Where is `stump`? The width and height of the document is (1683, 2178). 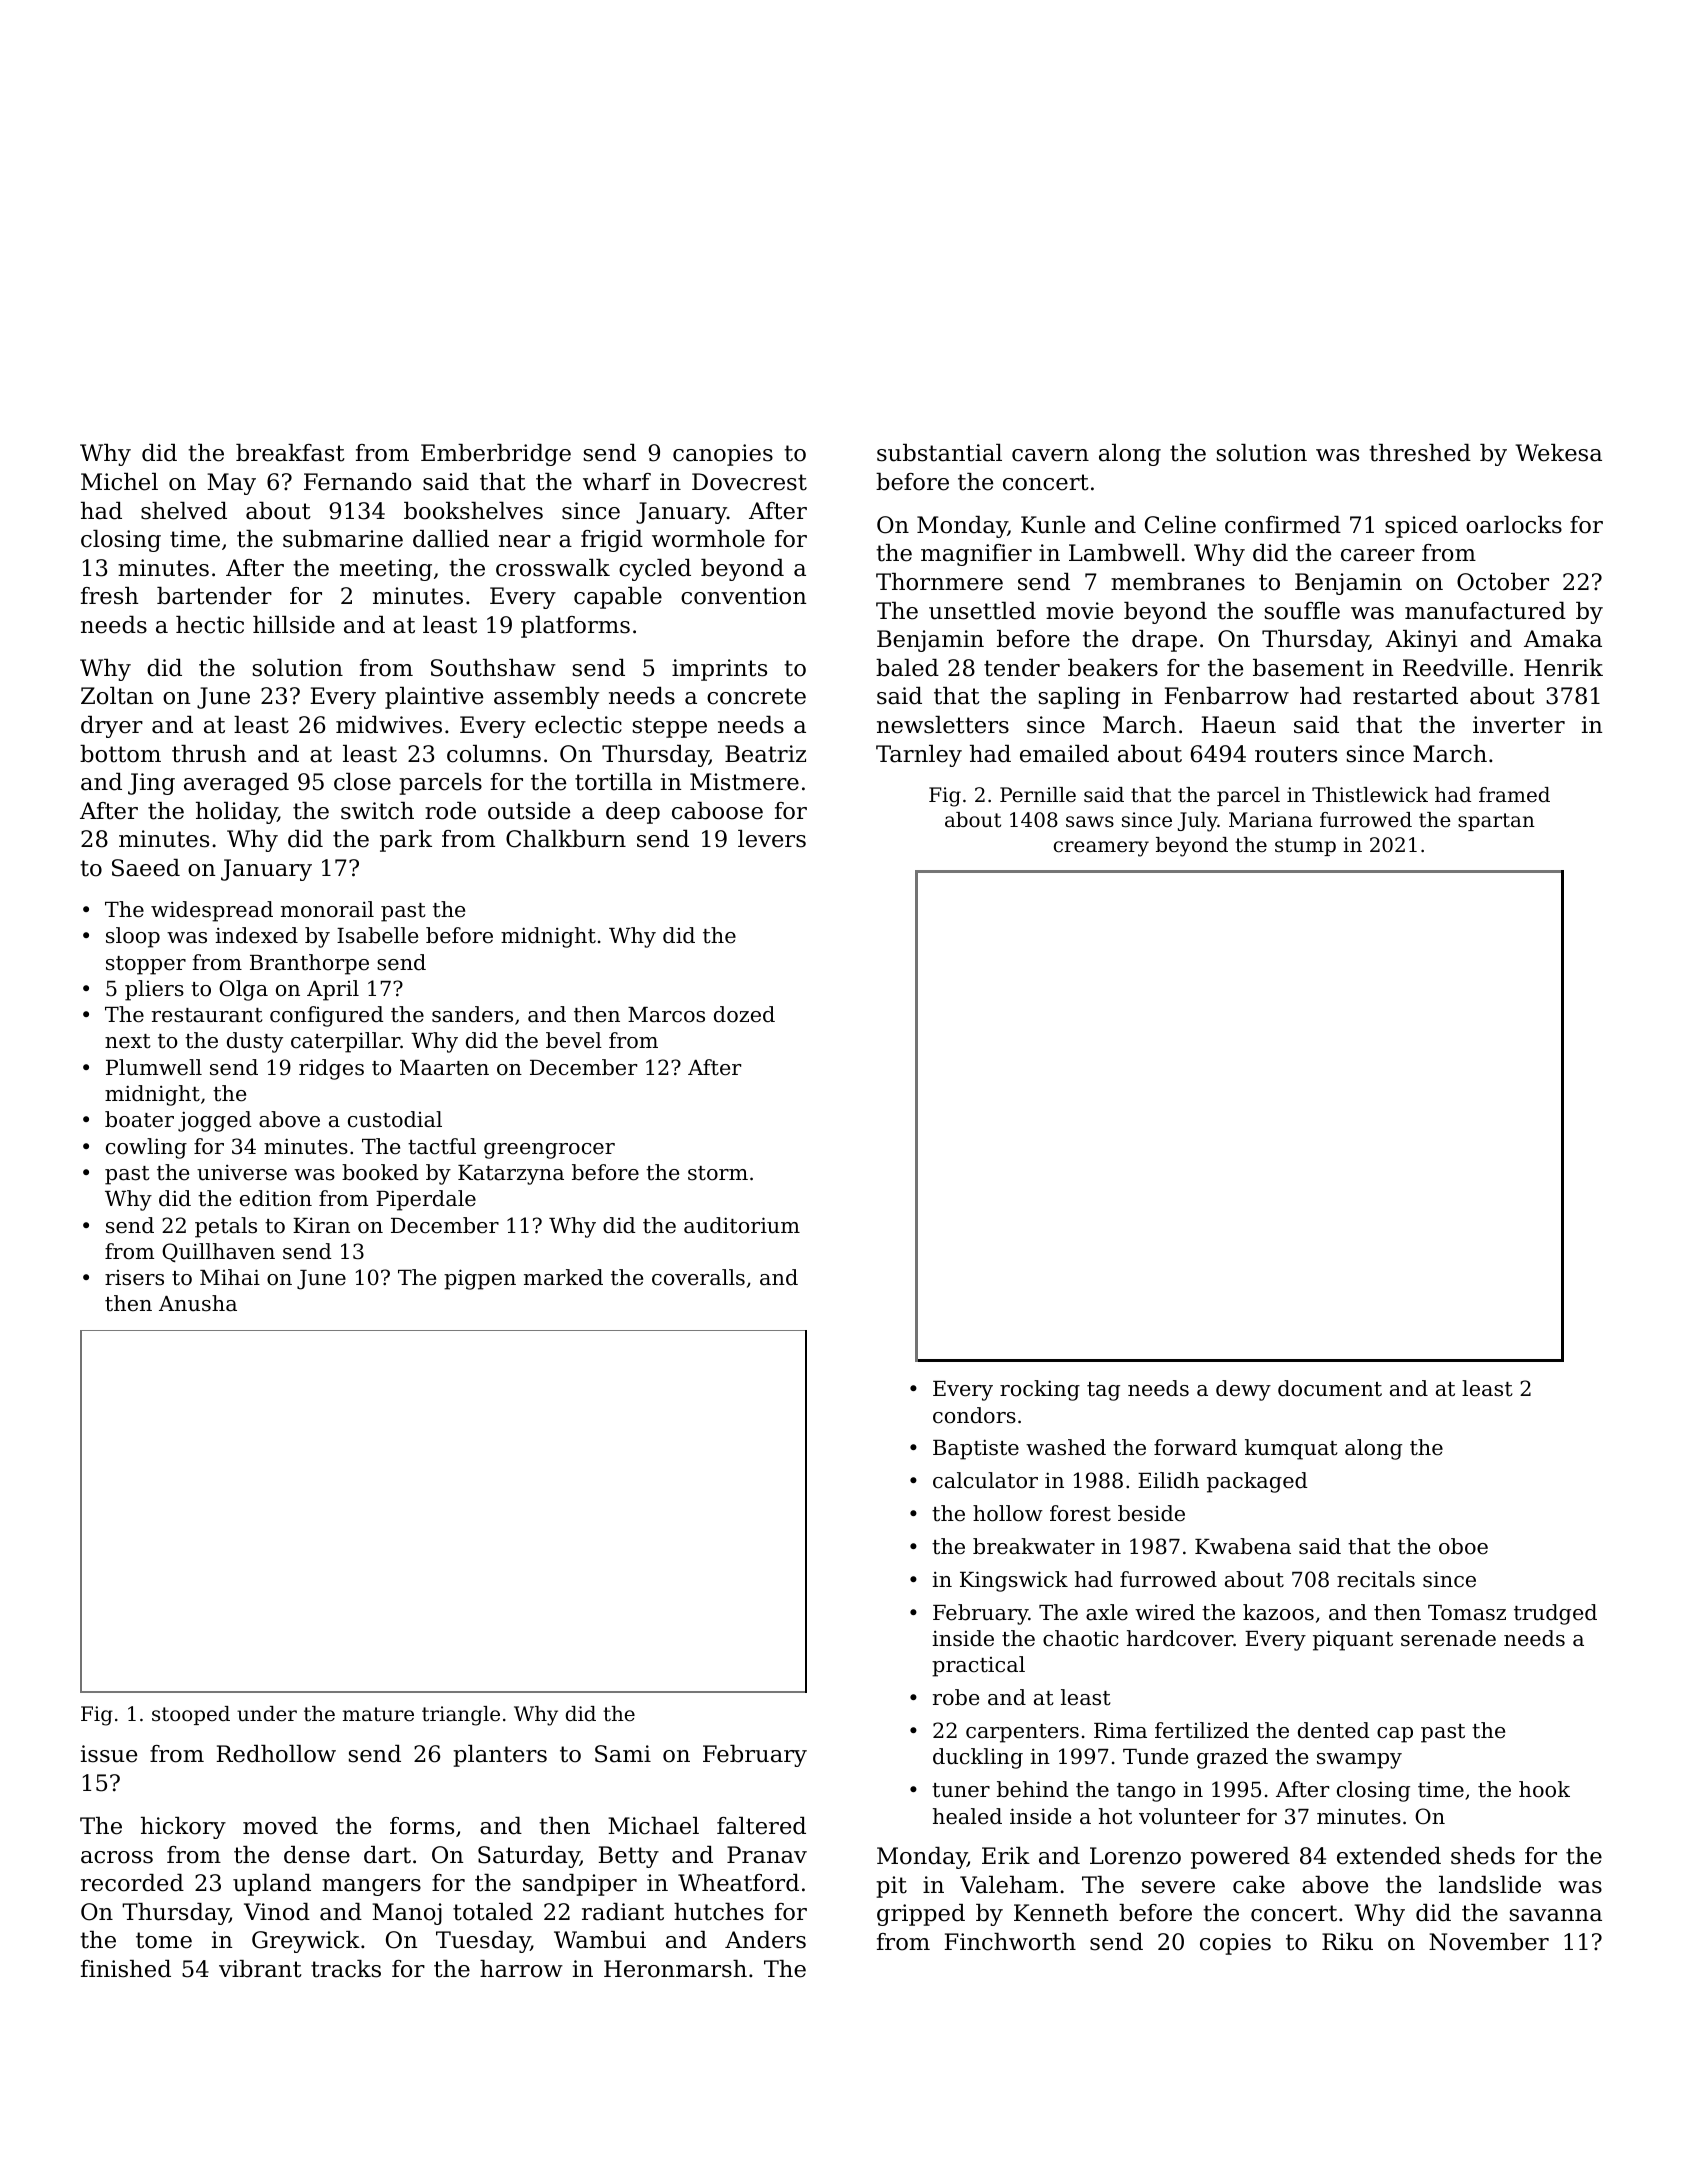 stump is located at coordinates (1305, 847).
